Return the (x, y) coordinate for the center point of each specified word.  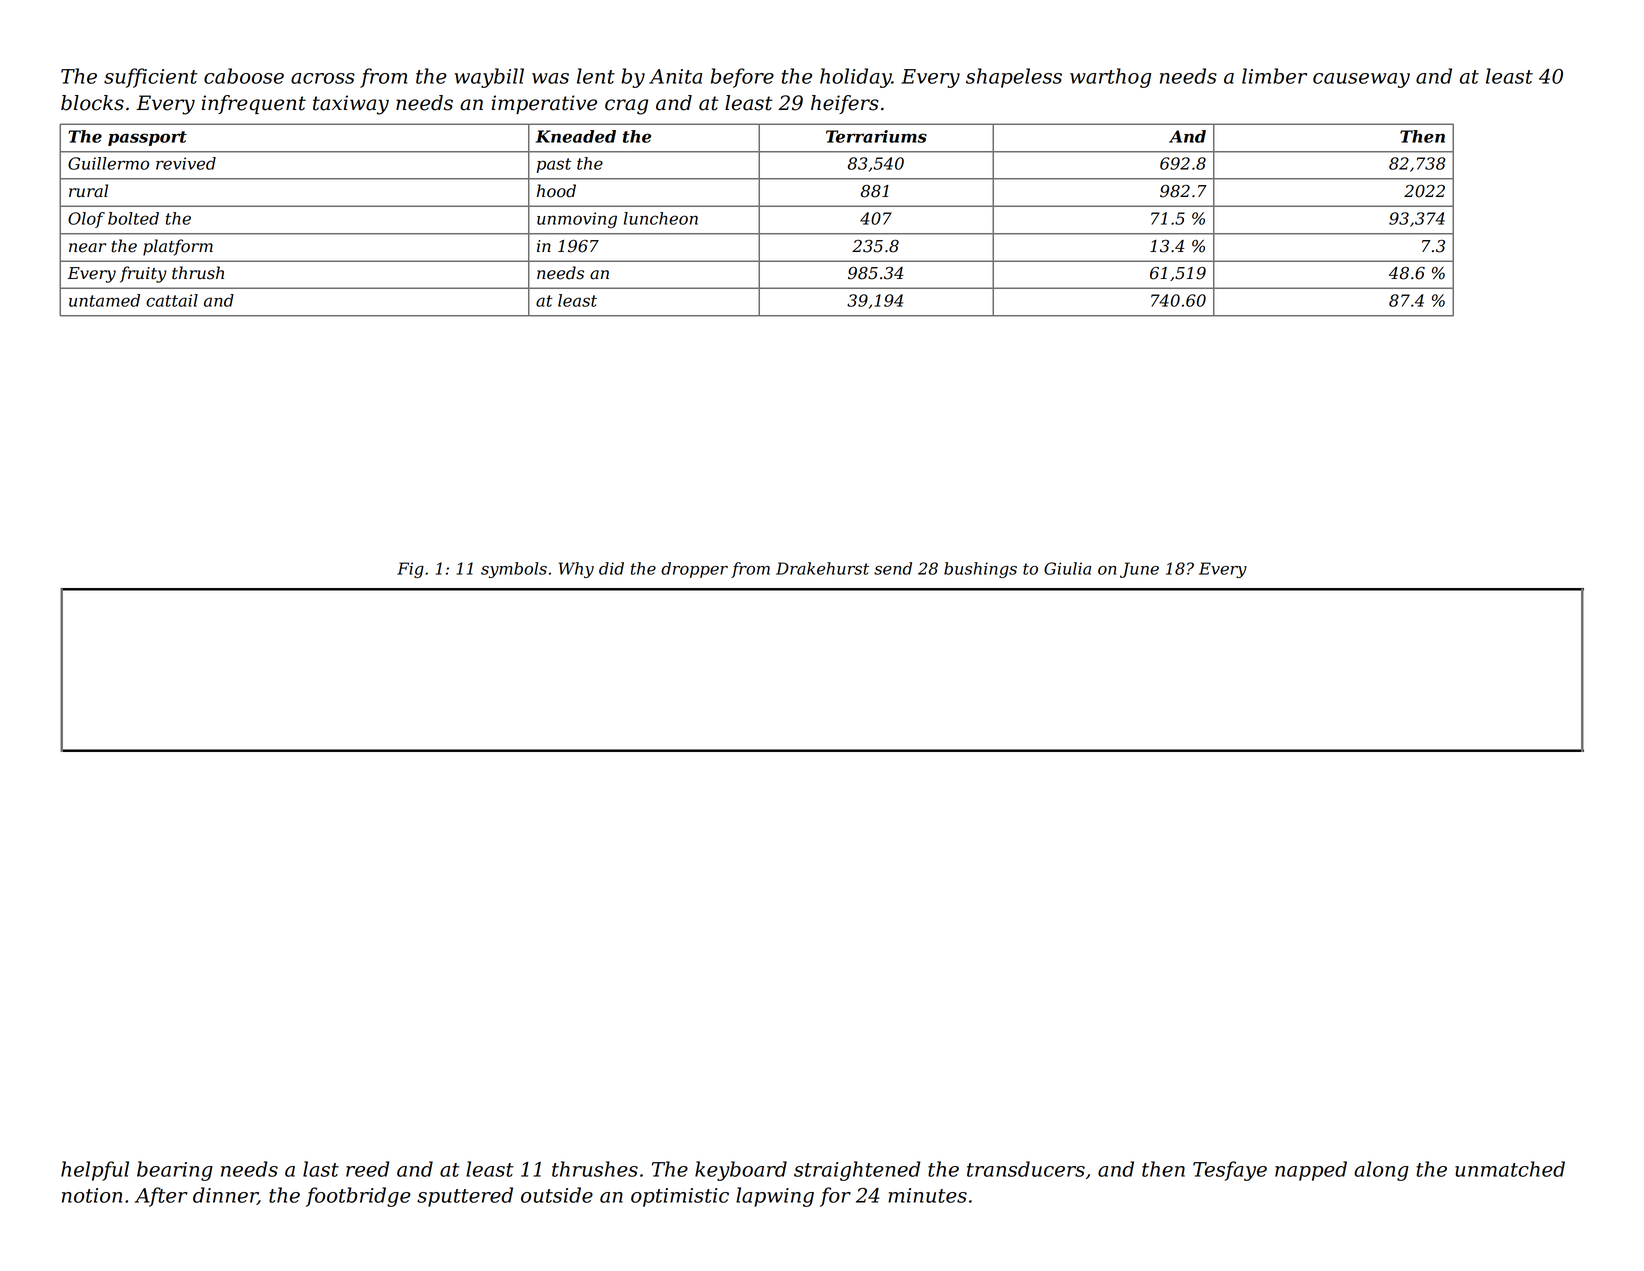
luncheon (661, 218)
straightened (857, 1171)
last (321, 1169)
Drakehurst (822, 568)
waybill (489, 78)
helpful (95, 1171)
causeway (1361, 80)
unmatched (1510, 1169)
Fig (410, 570)
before (742, 78)
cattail (172, 300)
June (1139, 570)
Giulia (1067, 568)
